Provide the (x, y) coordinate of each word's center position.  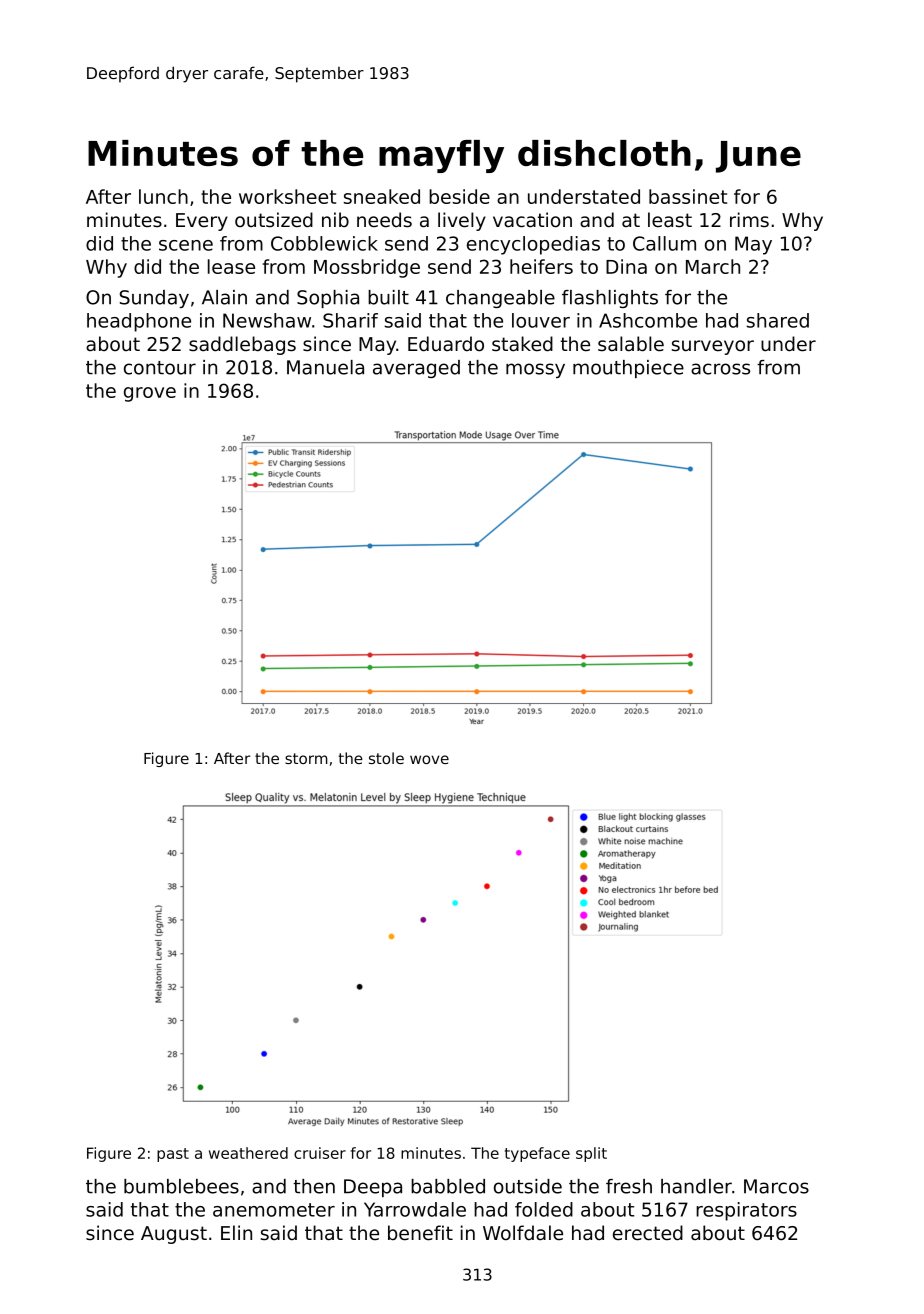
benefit (420, 1233)
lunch (163, 196)
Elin (236, 1232)
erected (648, 1233)
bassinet (688, 196)
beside (459, 196)
